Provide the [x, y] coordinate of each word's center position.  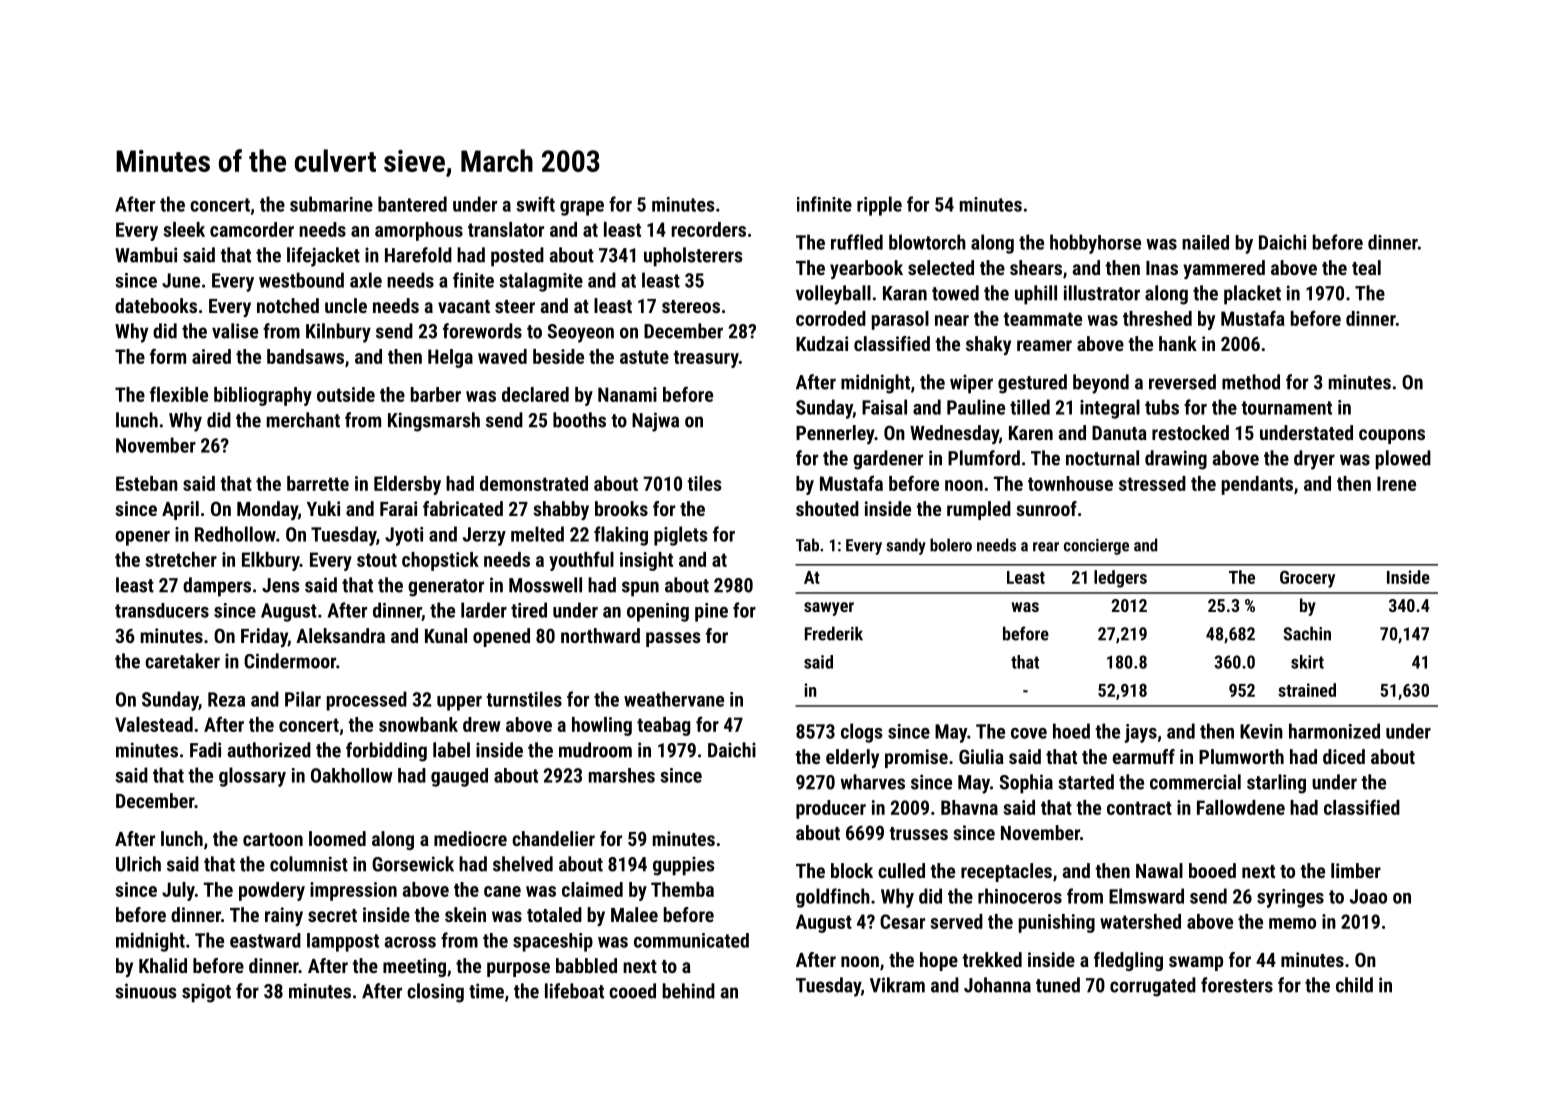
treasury [706, 359]
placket [1252, 295]
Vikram [897, 985]
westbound [301, 280]
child [1354, 985]
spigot [206, 993]
